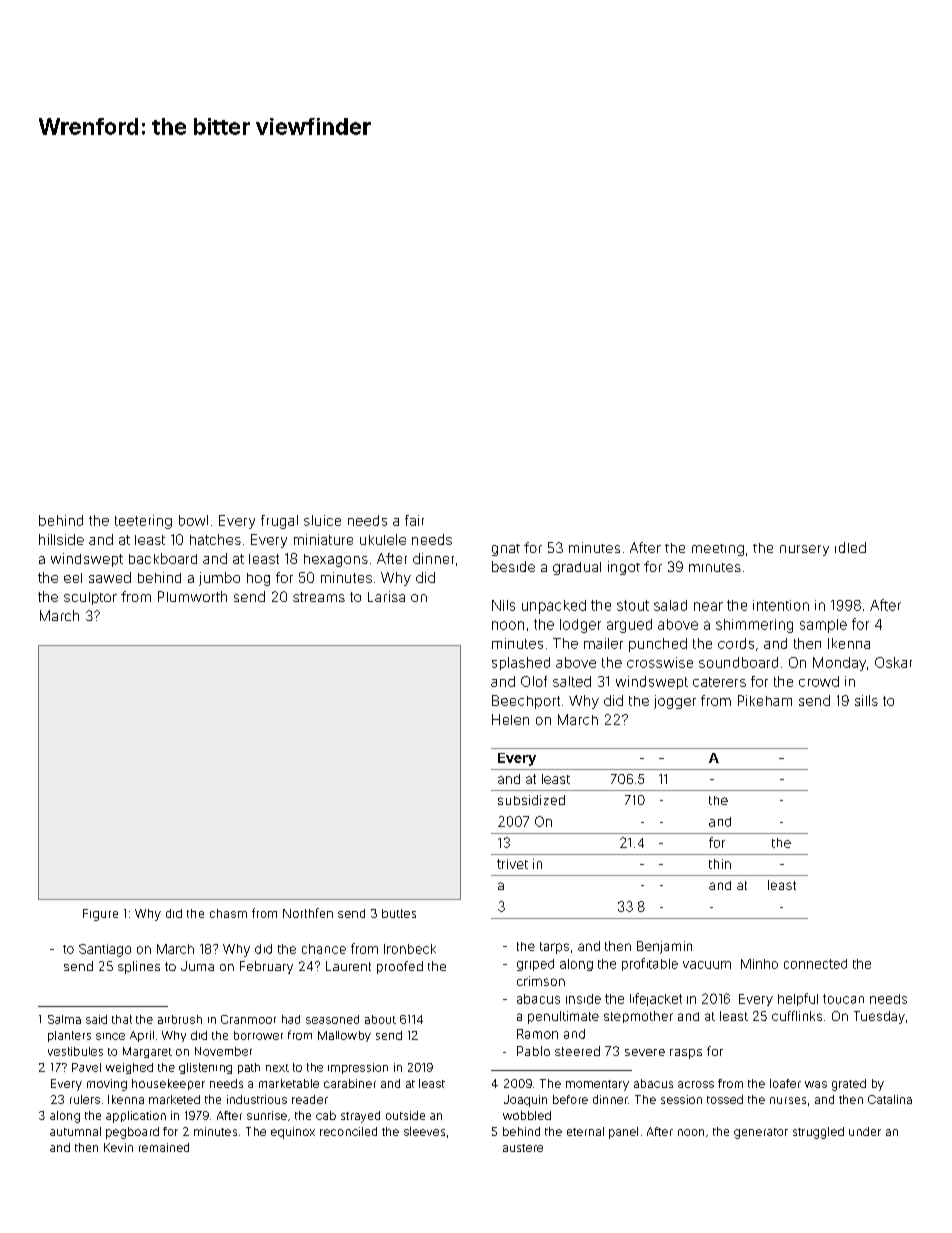 The image size is (952, 1233). I want to click on gnat, so click(506, 550).
